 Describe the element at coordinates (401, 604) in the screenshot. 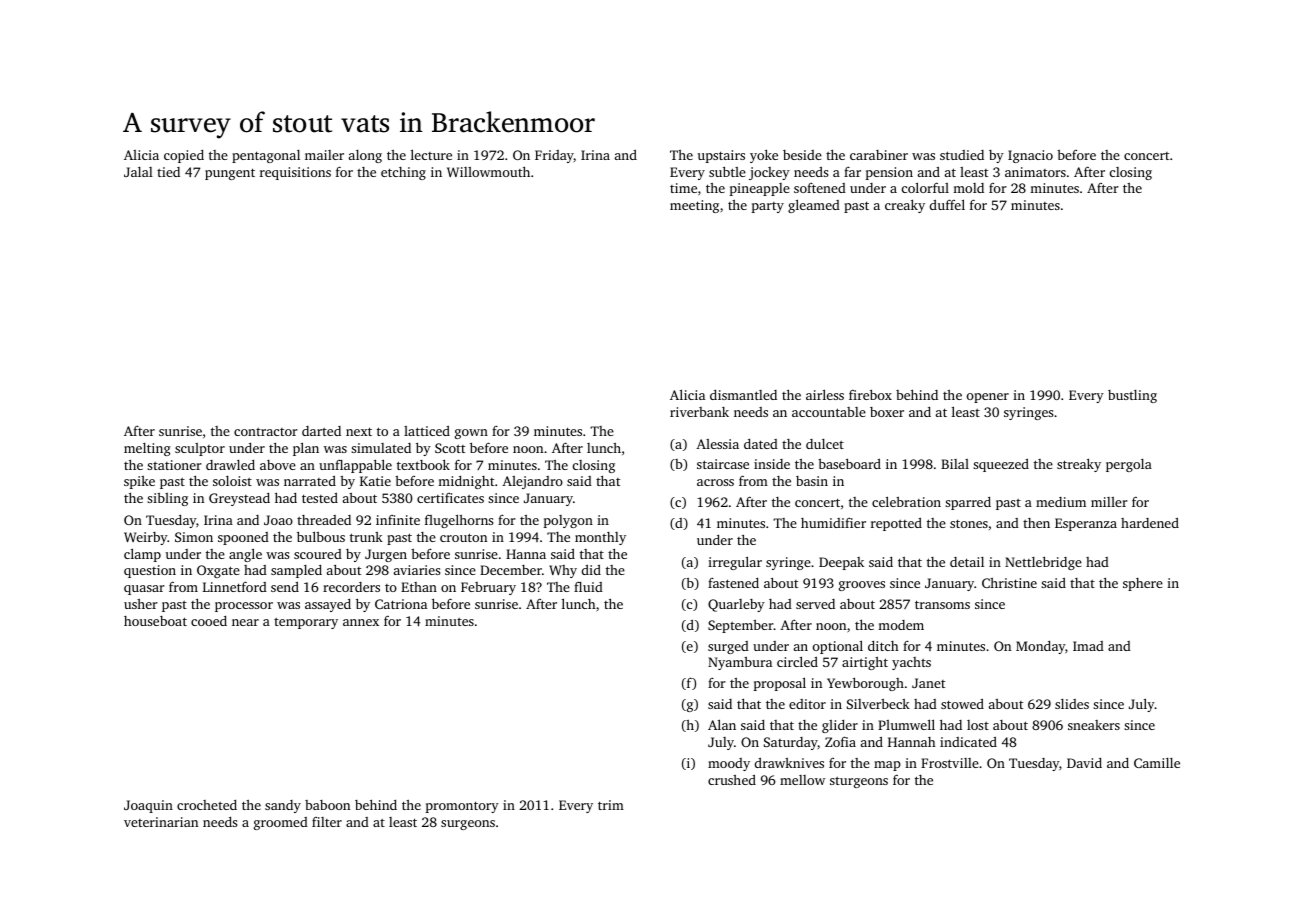

I see `Catriona` at that location.
